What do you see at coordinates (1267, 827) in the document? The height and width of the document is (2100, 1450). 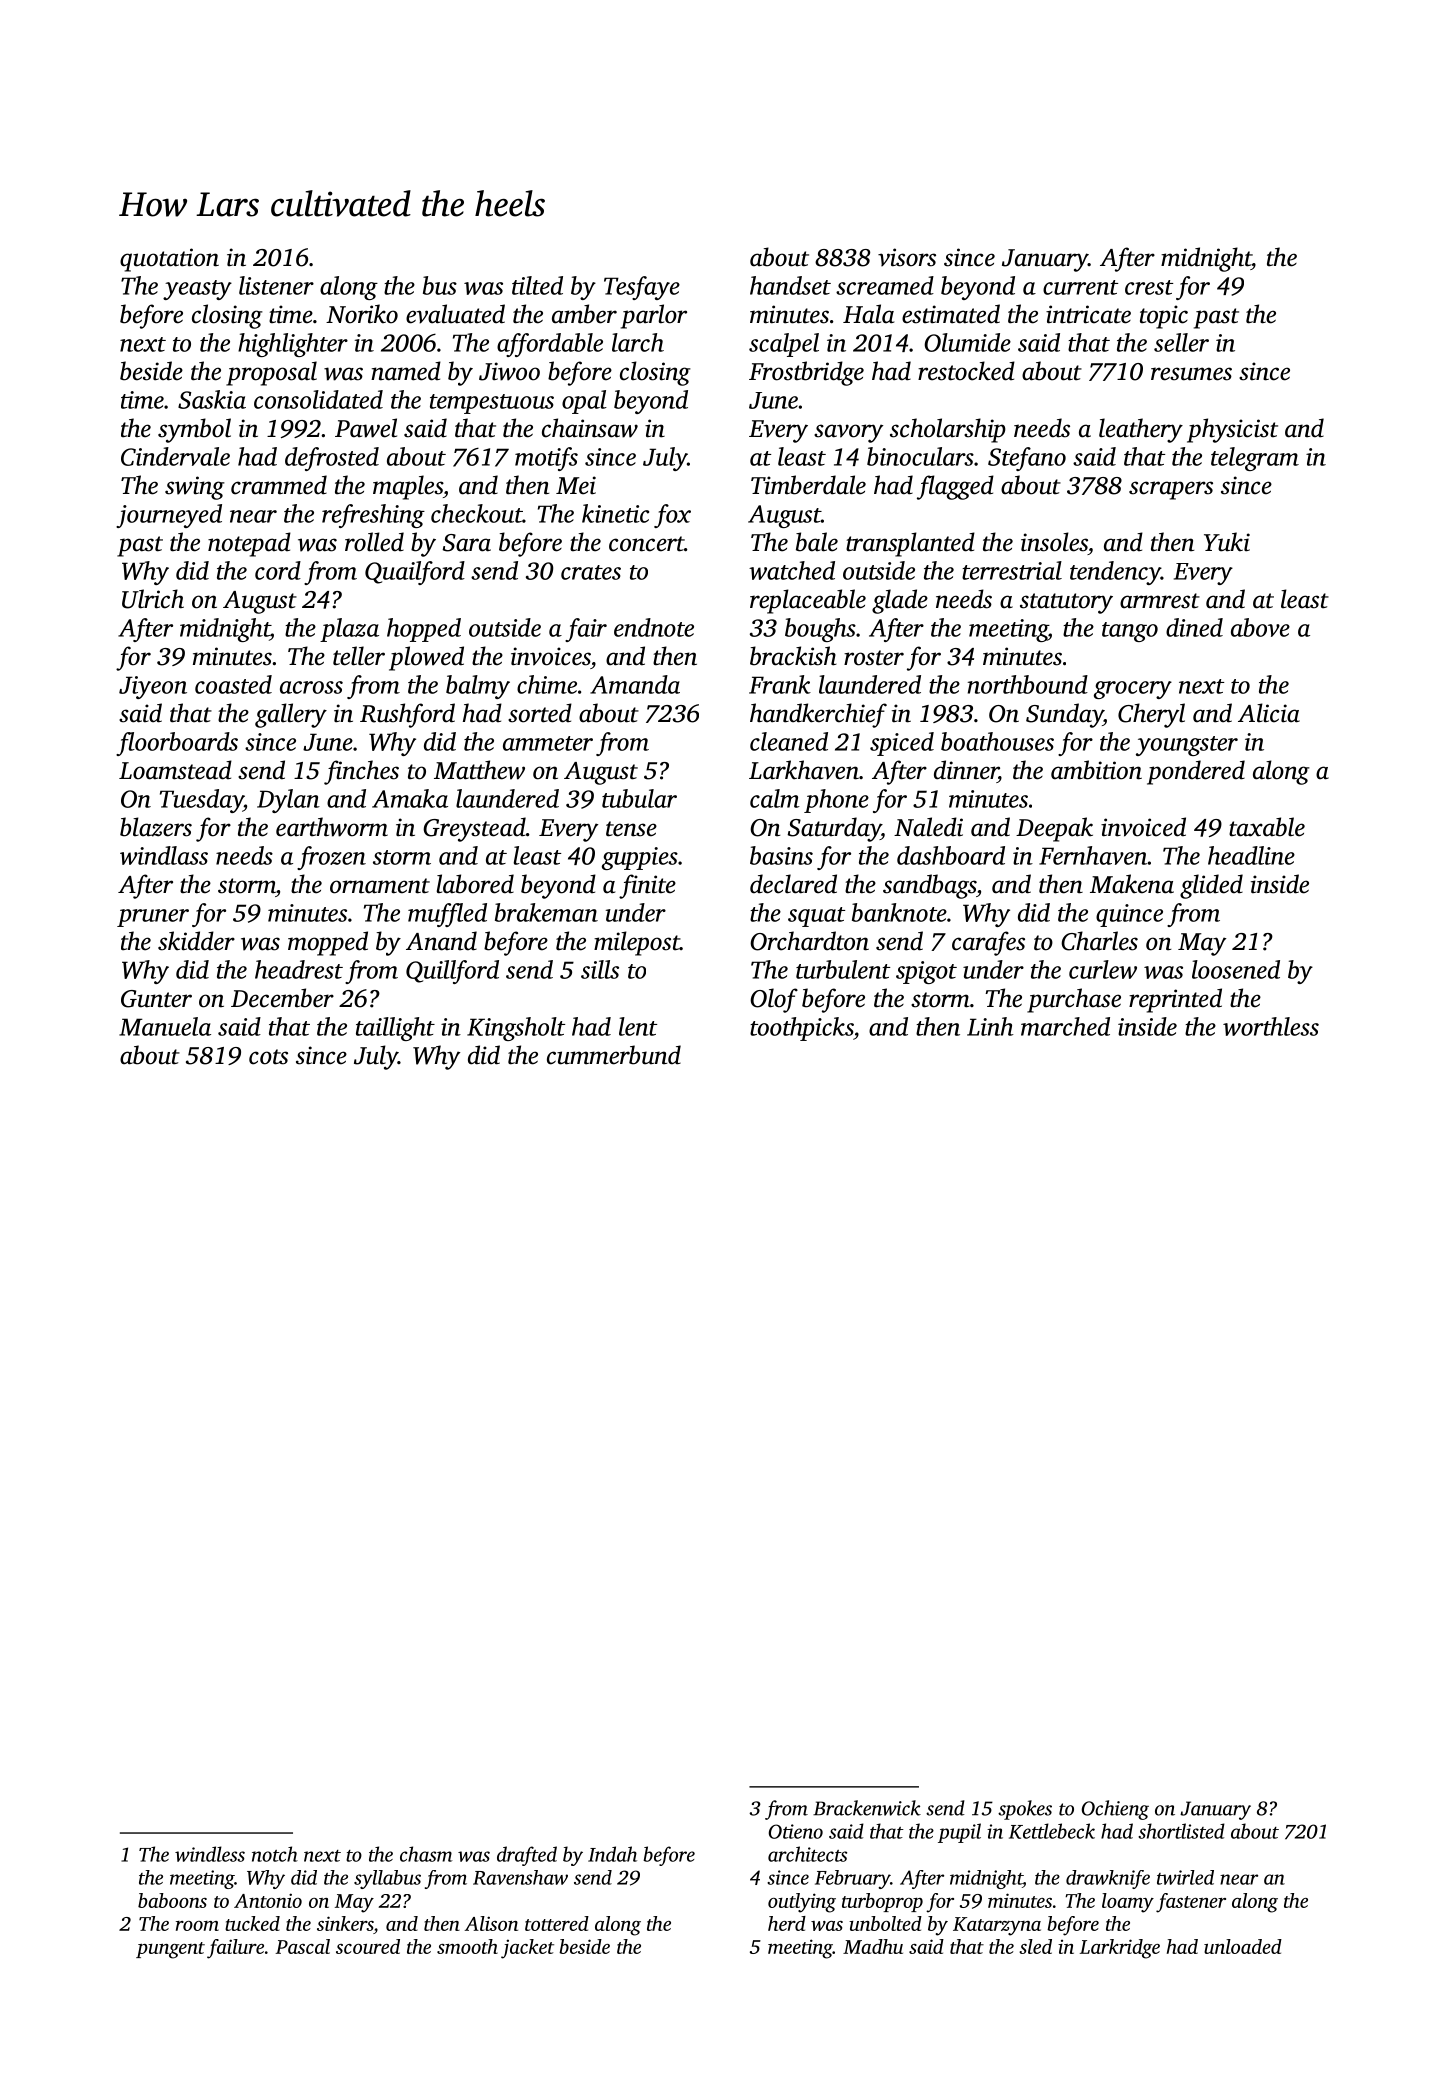 I see `taxable` at bounding box center [1267, 827].
